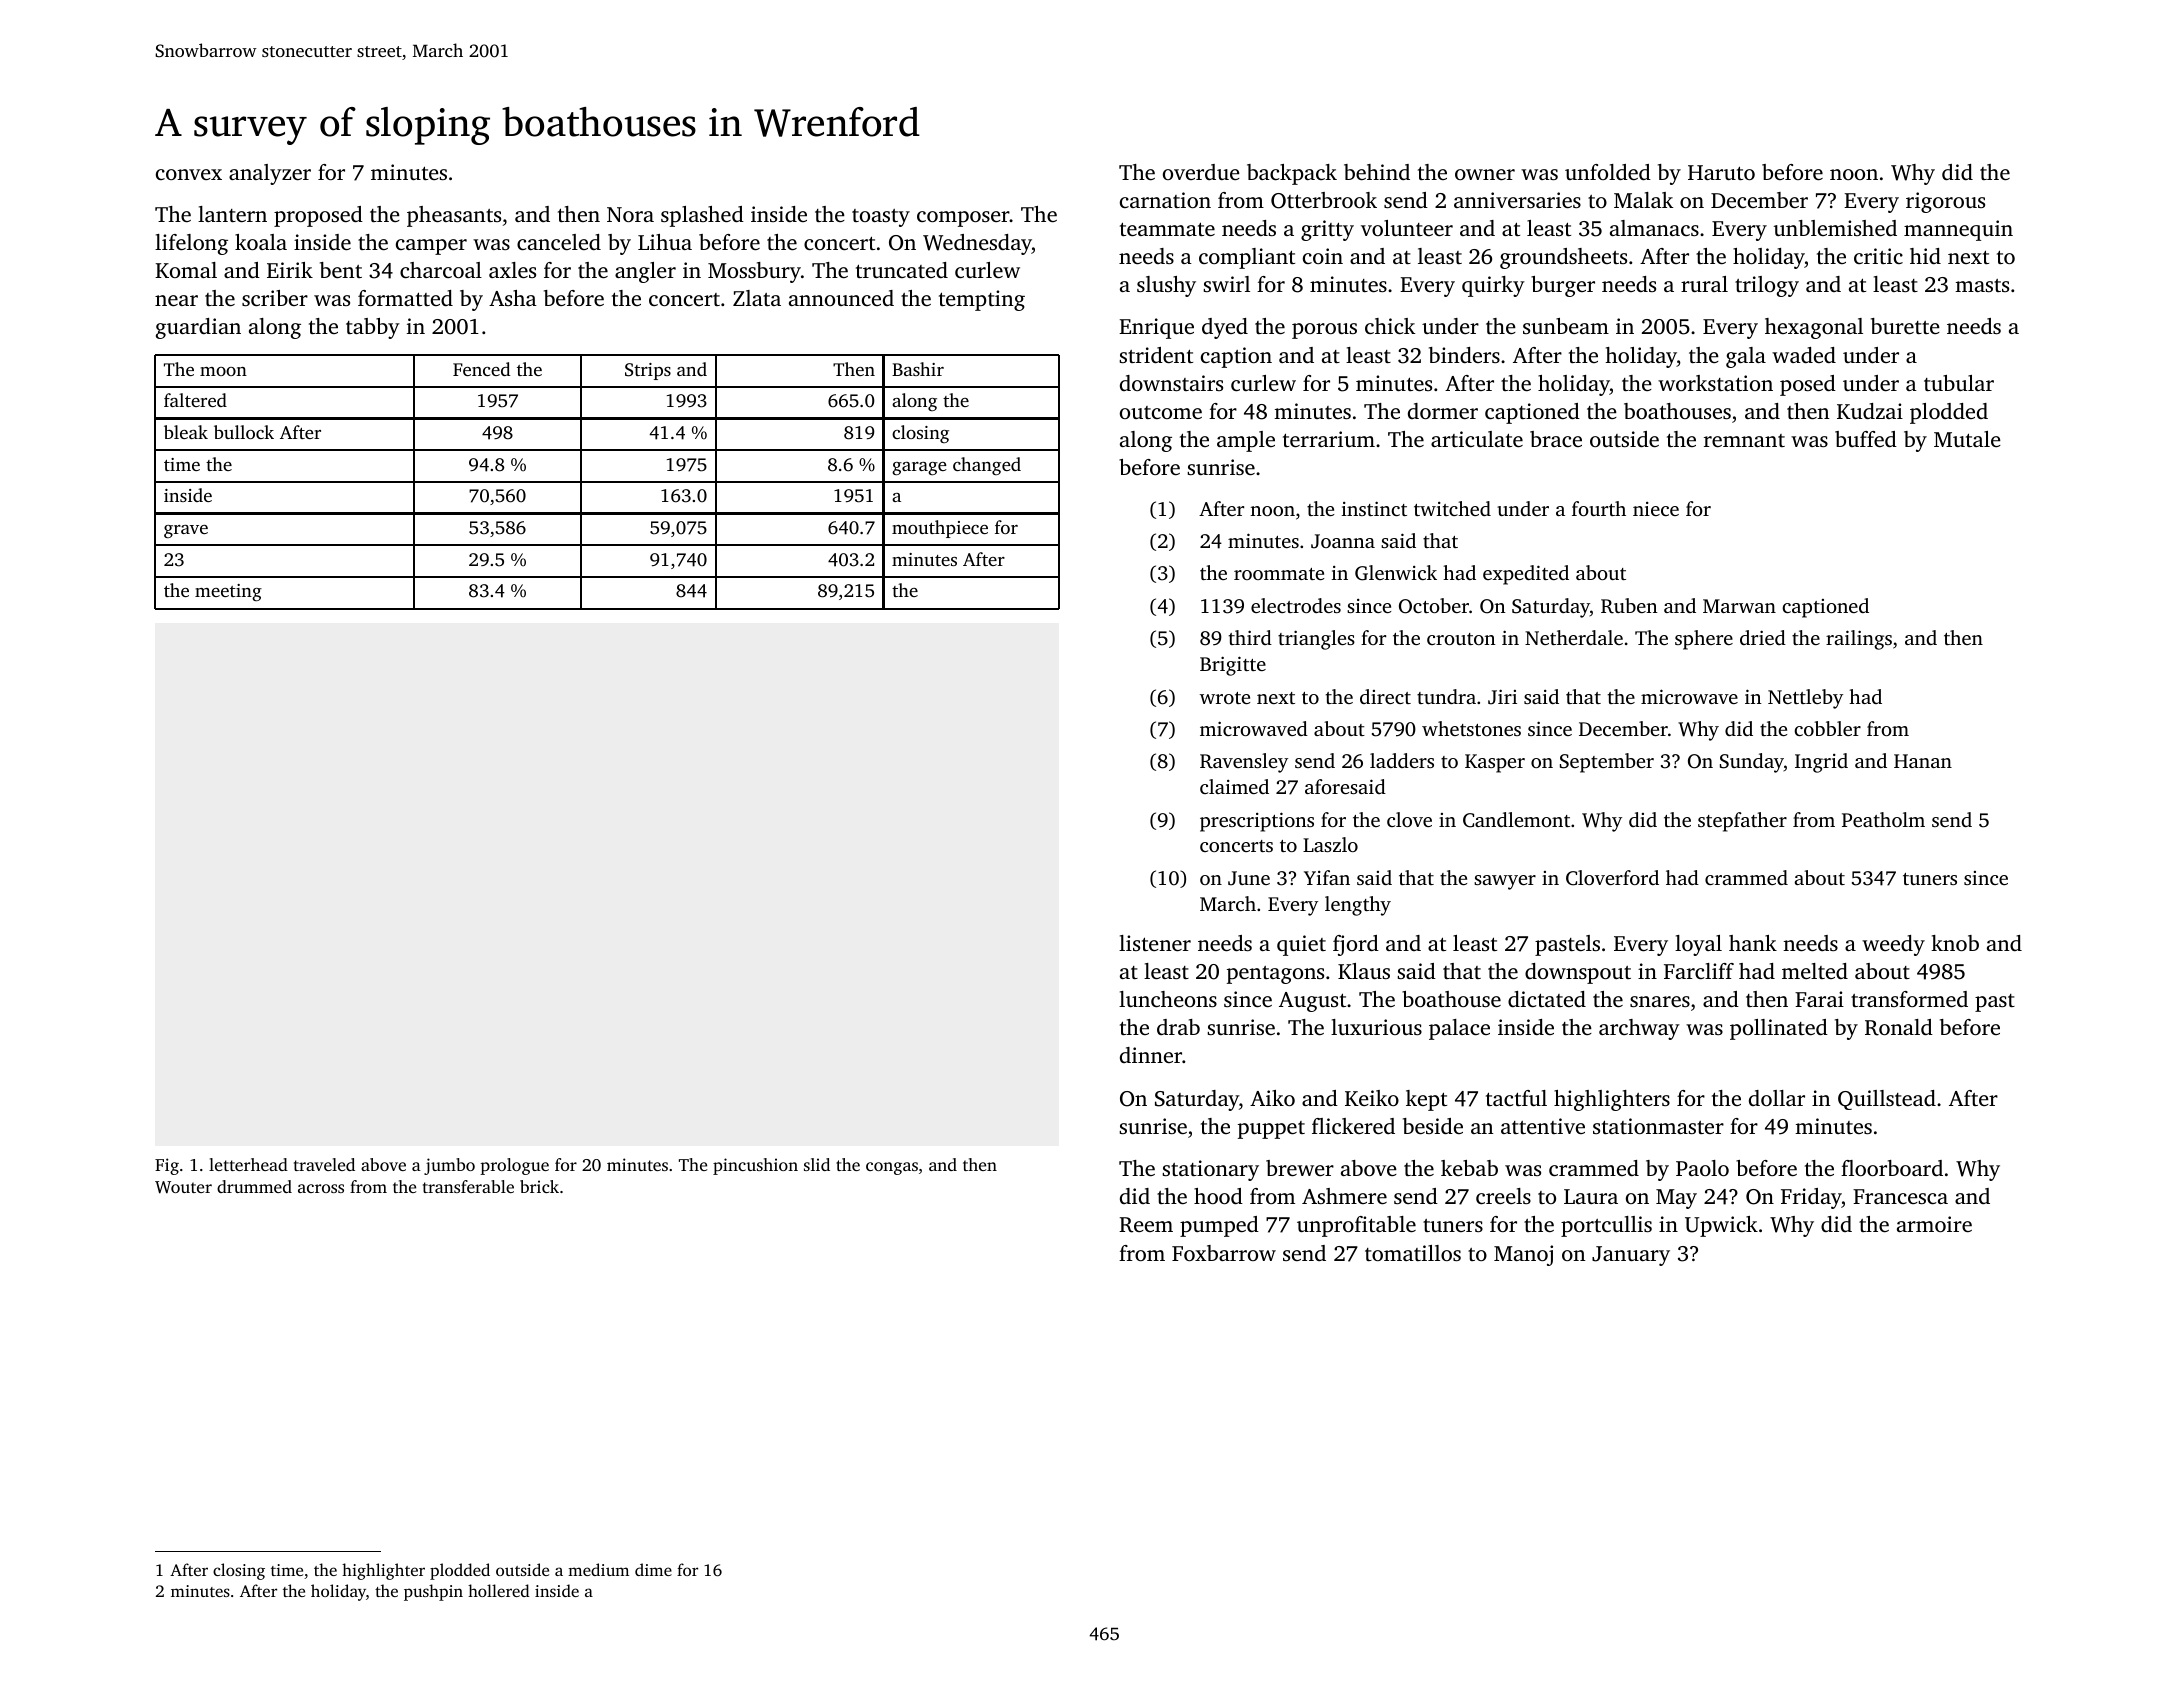 This page has height=1683, width=2178. I want to click on ample, so click(1246, 441).
